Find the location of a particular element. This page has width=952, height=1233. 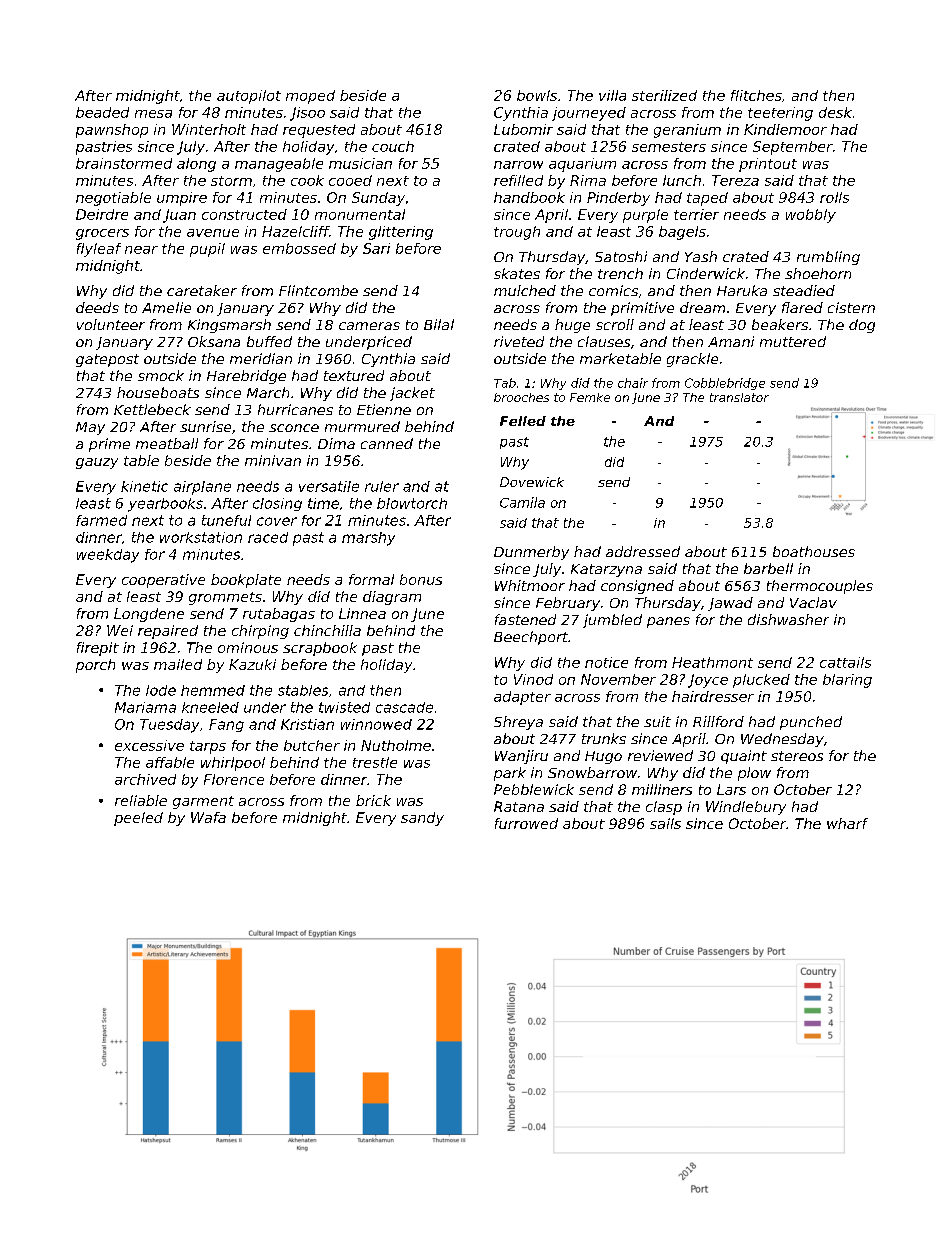

Dovewick is located at coordinates (532, 482).
